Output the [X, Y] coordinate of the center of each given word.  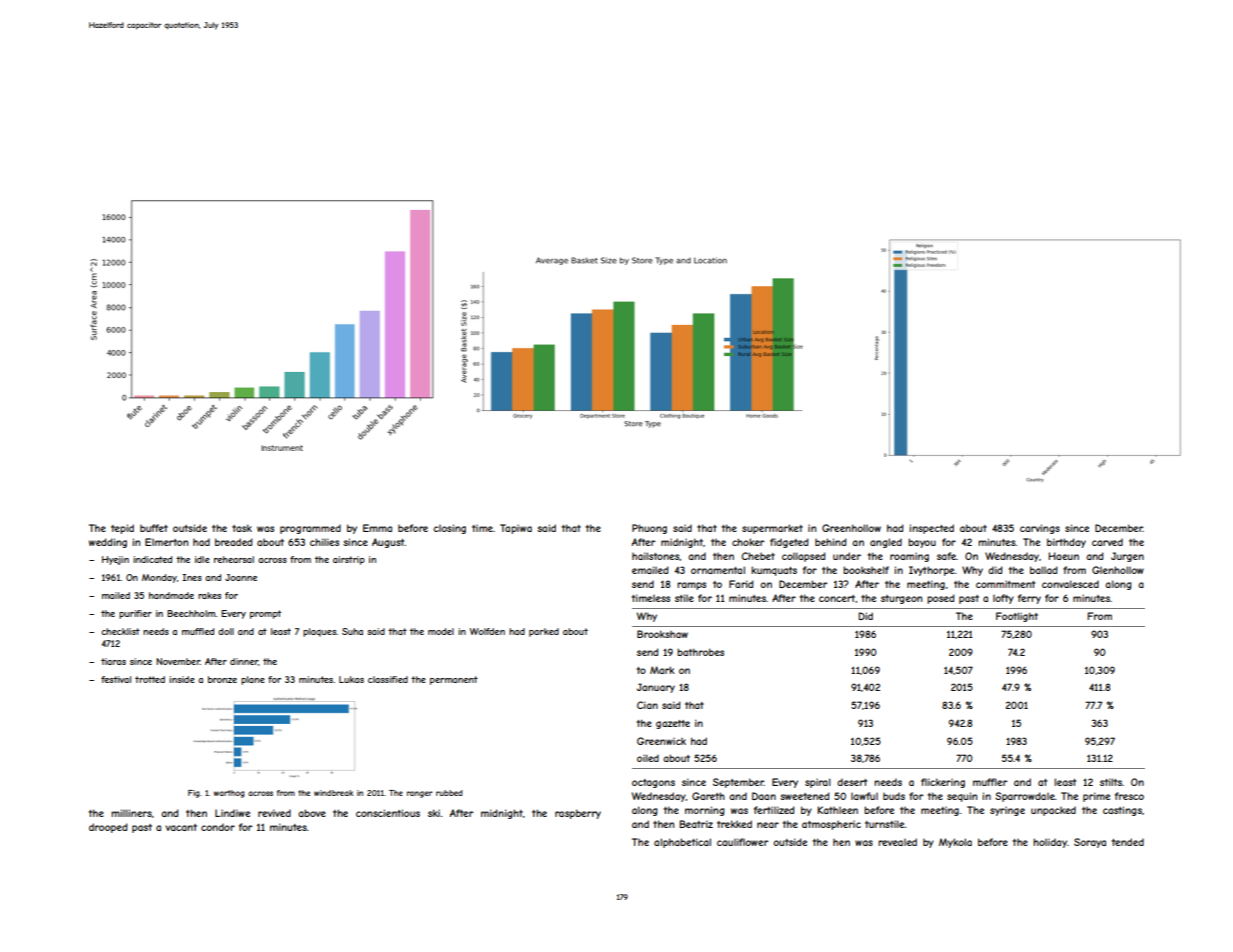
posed [941, 599]
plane [253, 680]
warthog [229, 794]
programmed [310, 529]
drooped [108, 828]
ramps [691, 586]
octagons [653, 783]
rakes [209, 595]
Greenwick [661, 741]
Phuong [649, 529]
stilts [1111, 782]
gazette [673, 724]
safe [946, 556]
